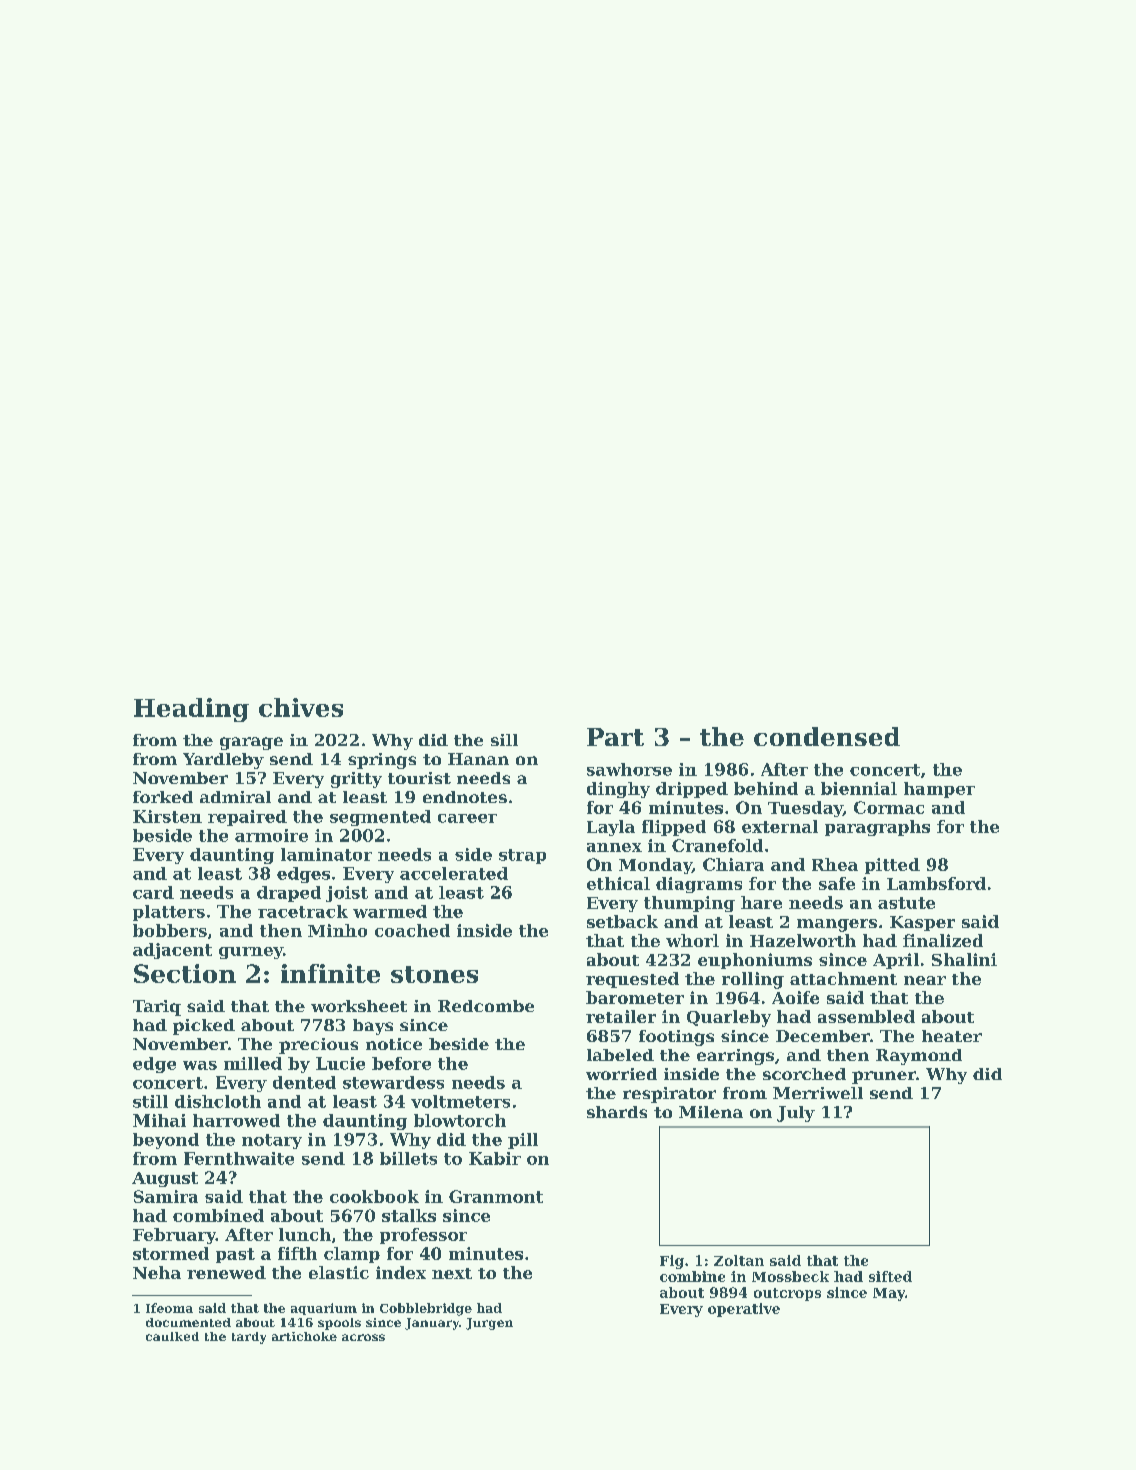 The height and width of the page is (1470, 1136). What do you see at coordinates (615, 737) in the page?
I see `Part` at bounding box center [615, 737].
